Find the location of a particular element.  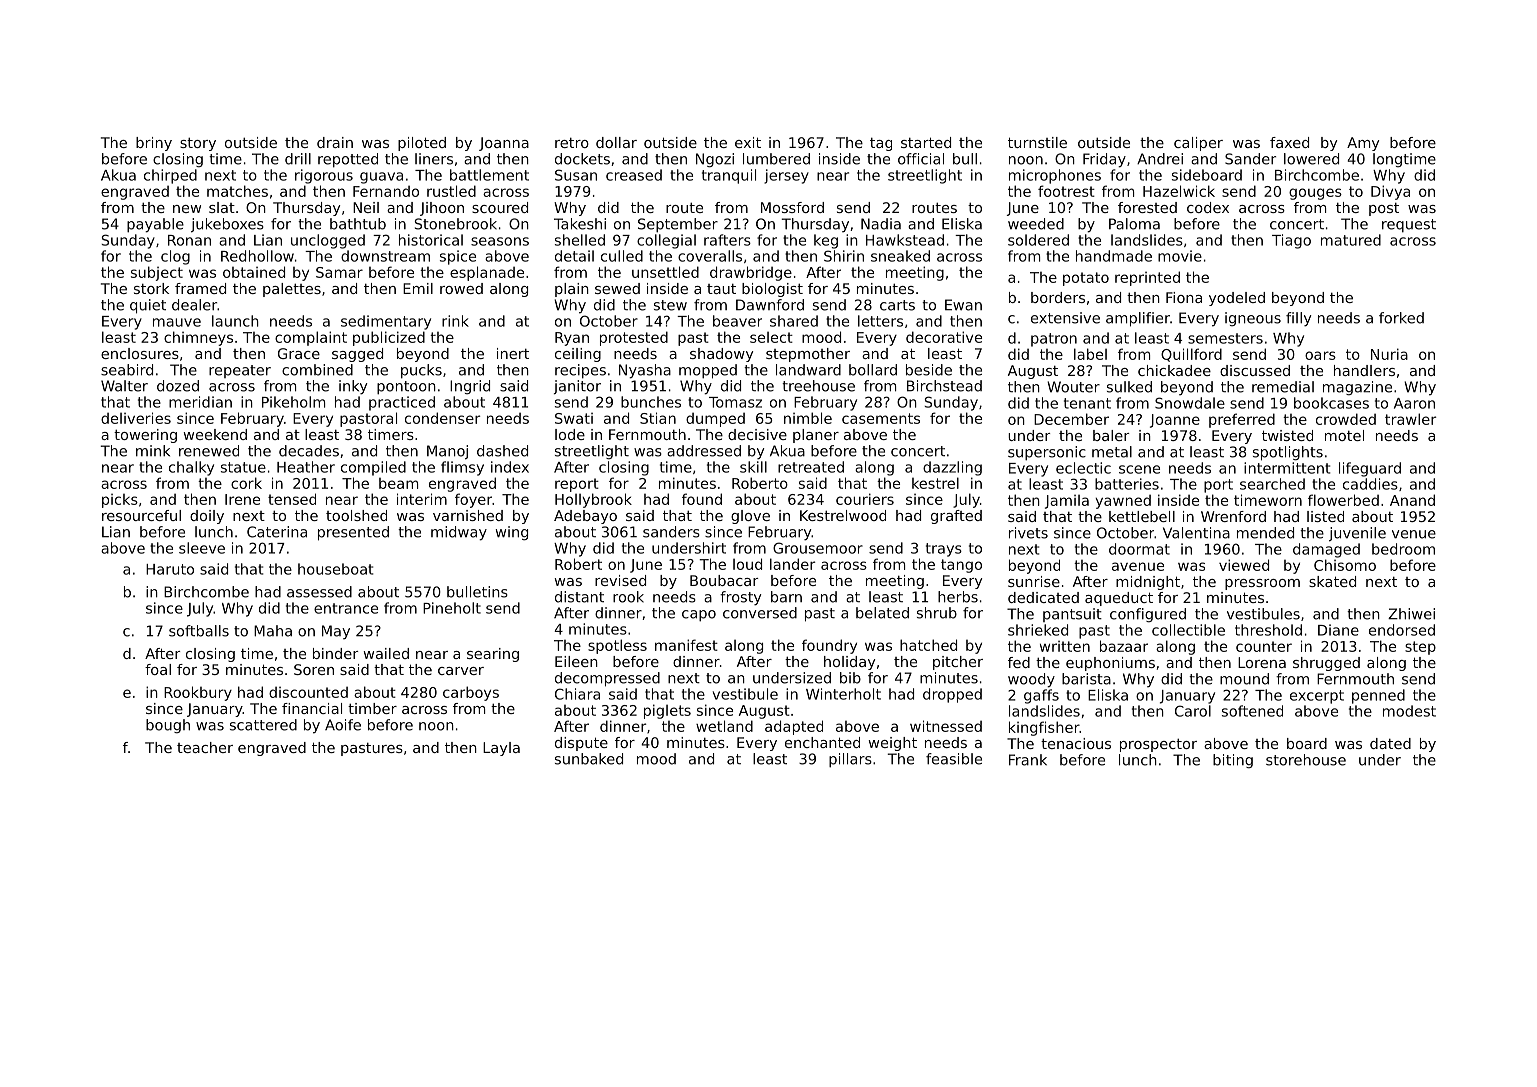

Anand is located at coordinates (1412, 500).
